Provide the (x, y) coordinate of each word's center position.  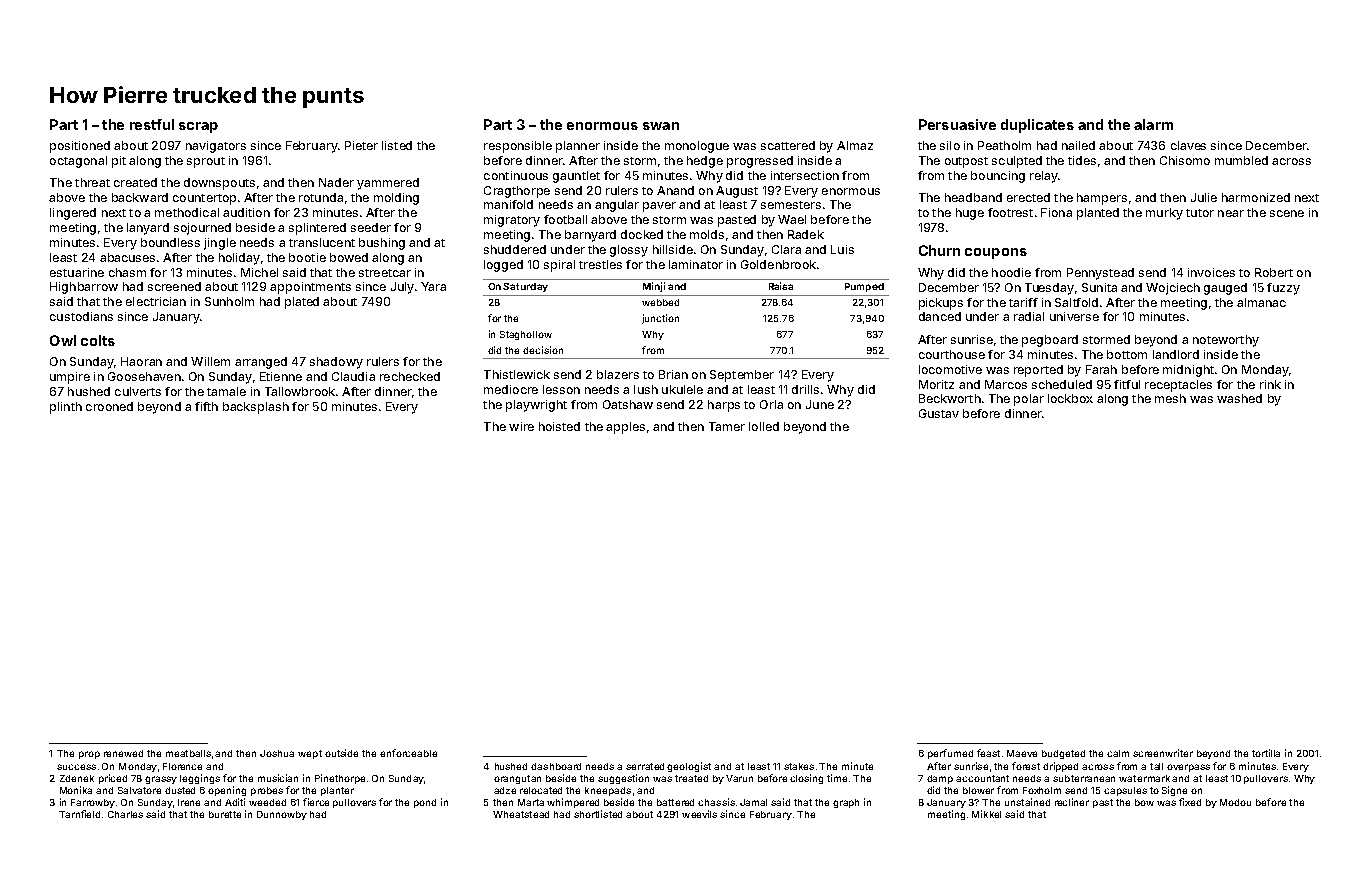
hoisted (559, 426)
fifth (206, 406)
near (1231, 213)
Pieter (361, 145)
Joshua (277, 753)
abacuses (127, 257)
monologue (697, 147)
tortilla (1266, 753)
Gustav (939, 413)
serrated (645, 766)
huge (970, 214)
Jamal (753, 802)
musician (278, 778)
